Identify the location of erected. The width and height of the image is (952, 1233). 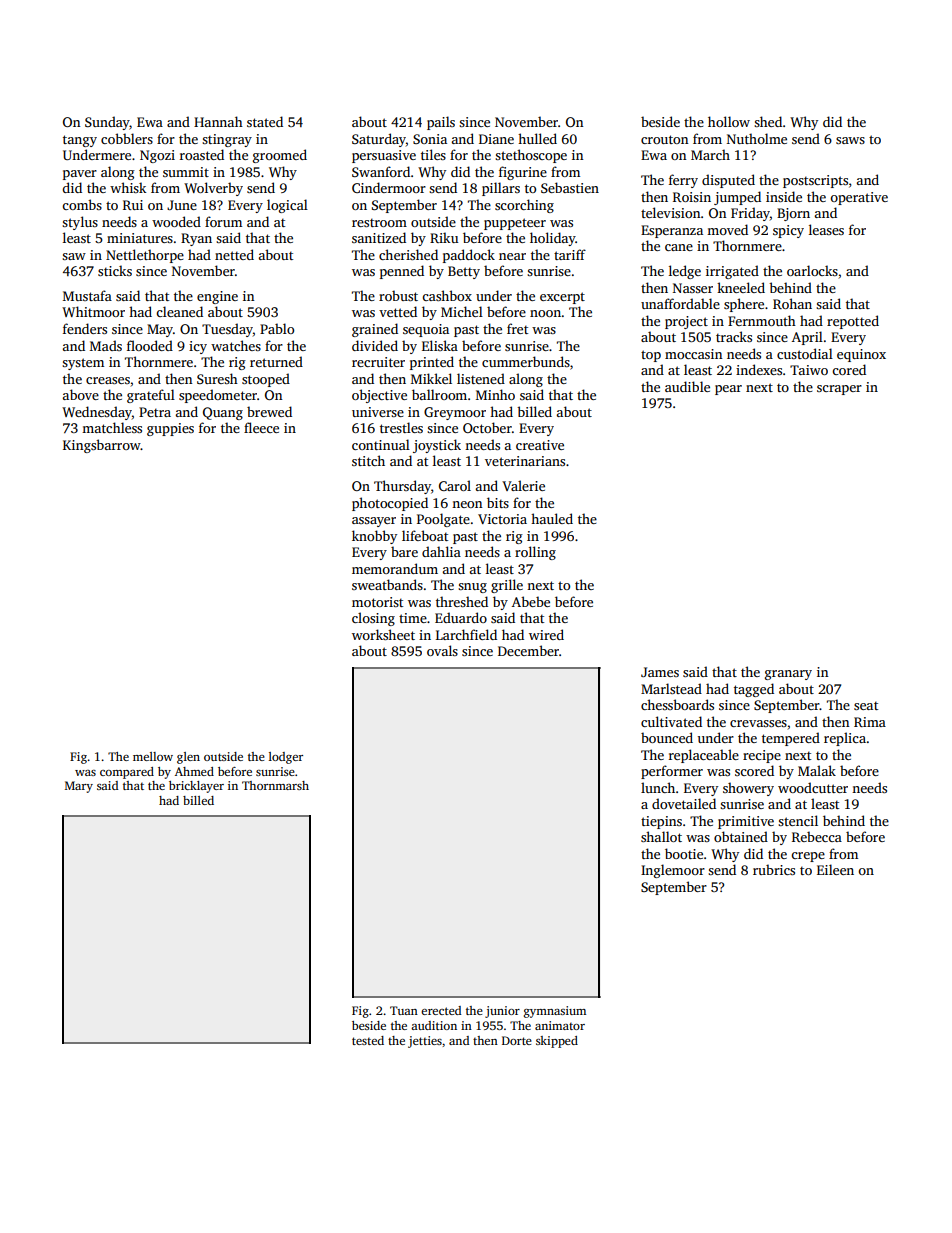
(441, 1010).
